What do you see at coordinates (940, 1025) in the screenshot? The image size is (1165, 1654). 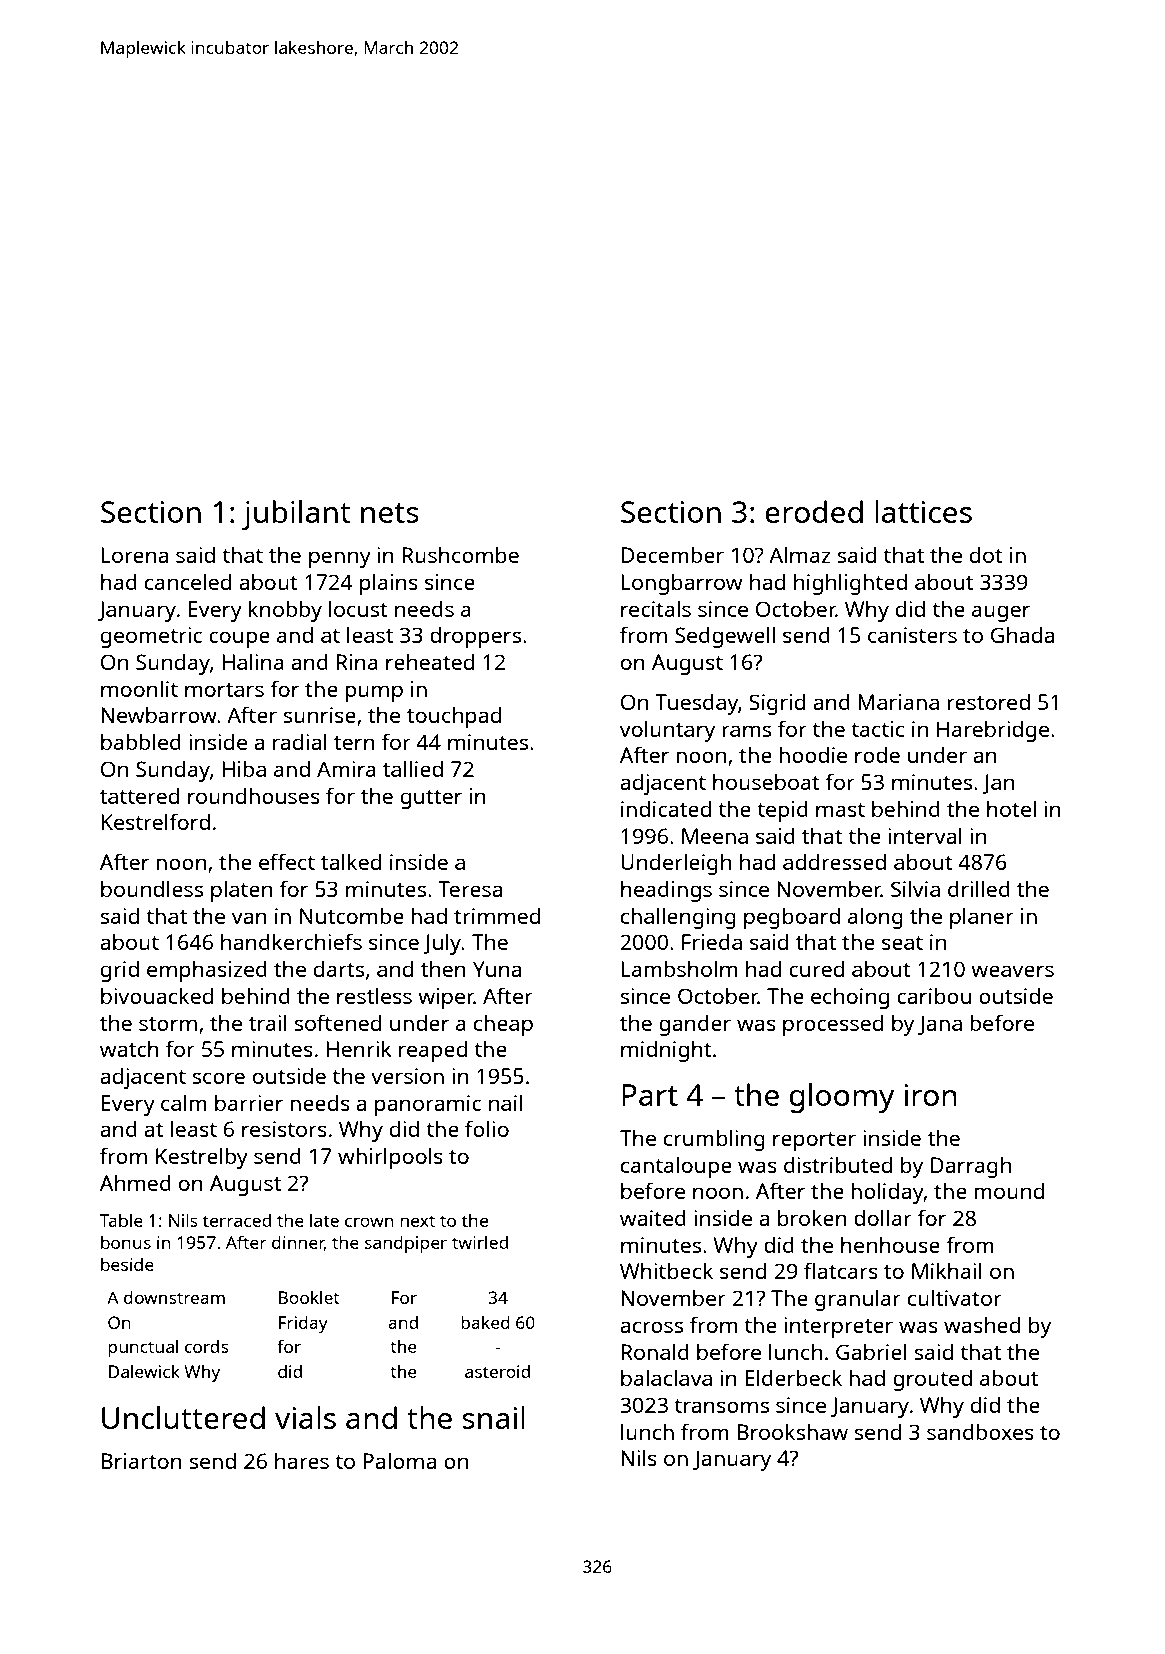 I see `Jana` at bounding box center [940, 1025].
